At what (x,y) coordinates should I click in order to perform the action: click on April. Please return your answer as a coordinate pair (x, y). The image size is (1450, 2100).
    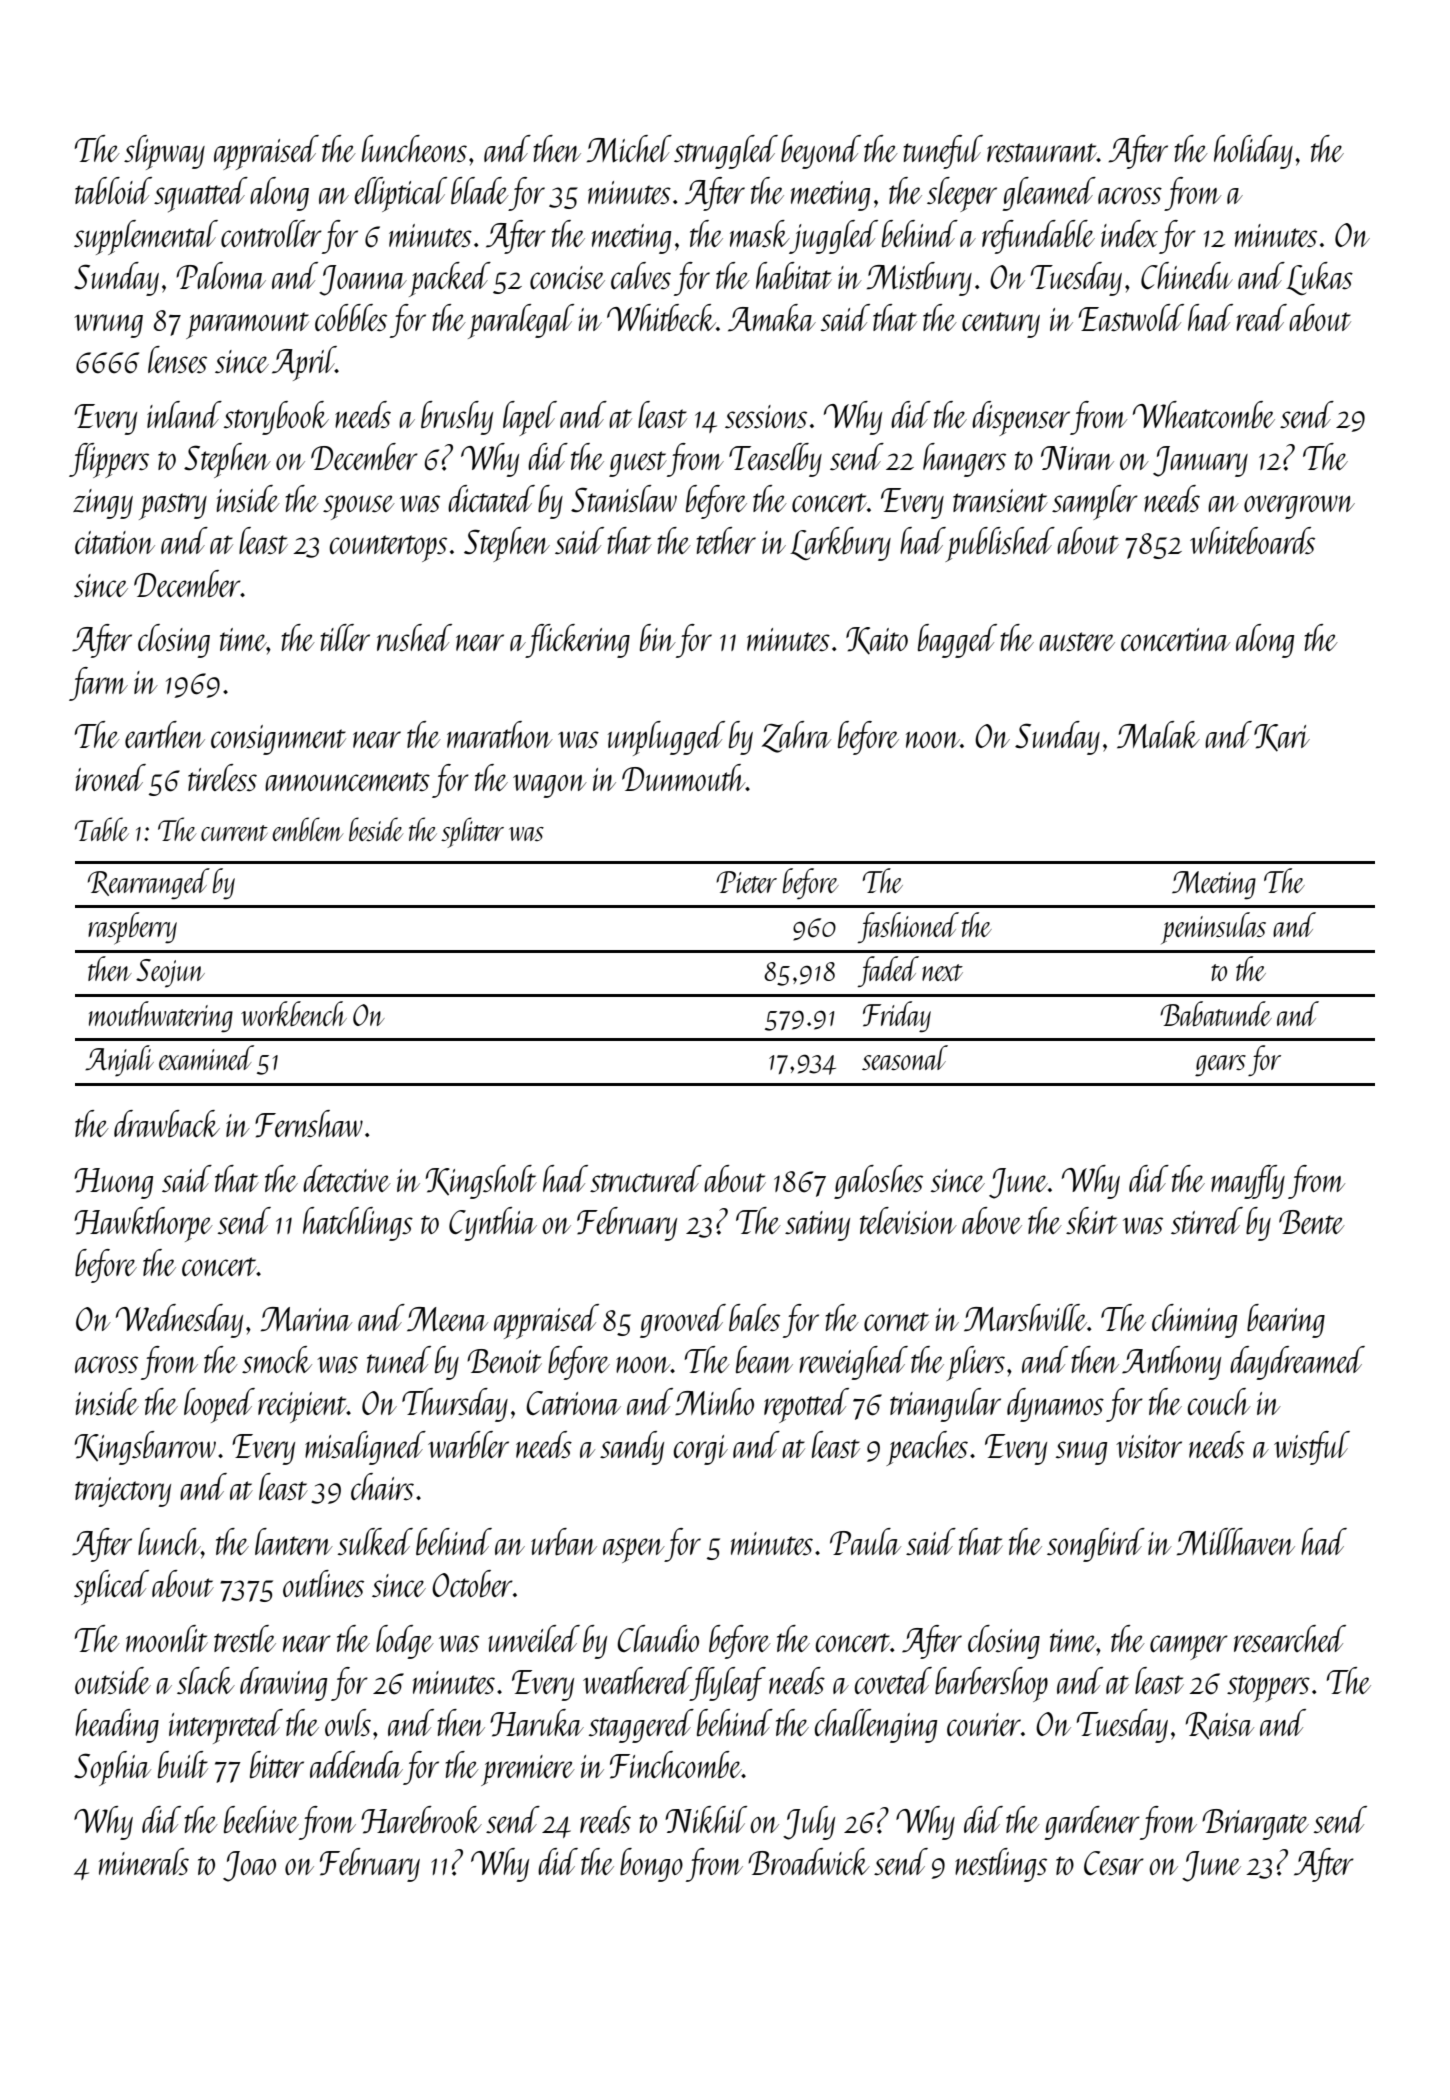
    Looking at the image, I should click on (304, 363).
